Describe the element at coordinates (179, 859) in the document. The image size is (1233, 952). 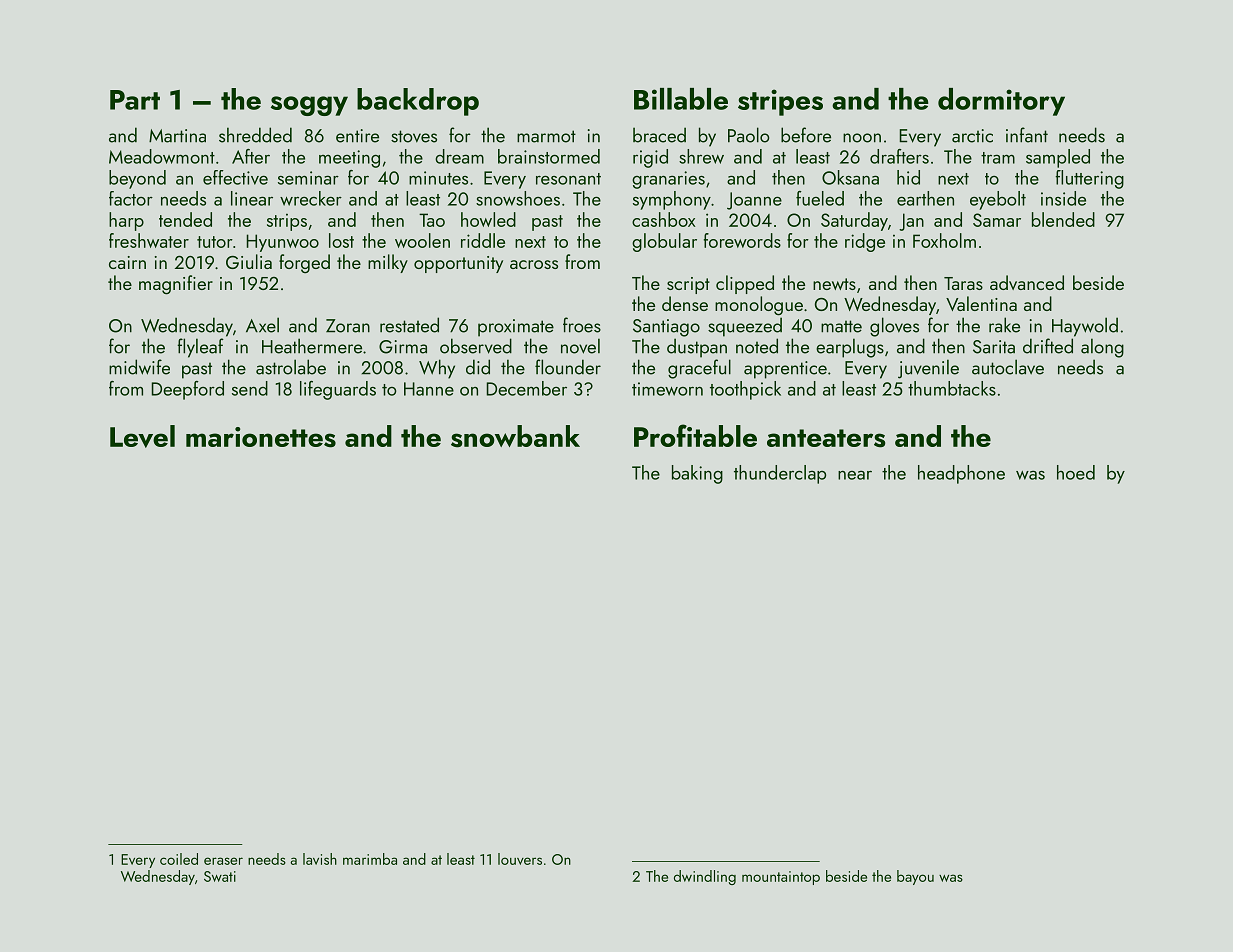
I see `coiled` at that location.
